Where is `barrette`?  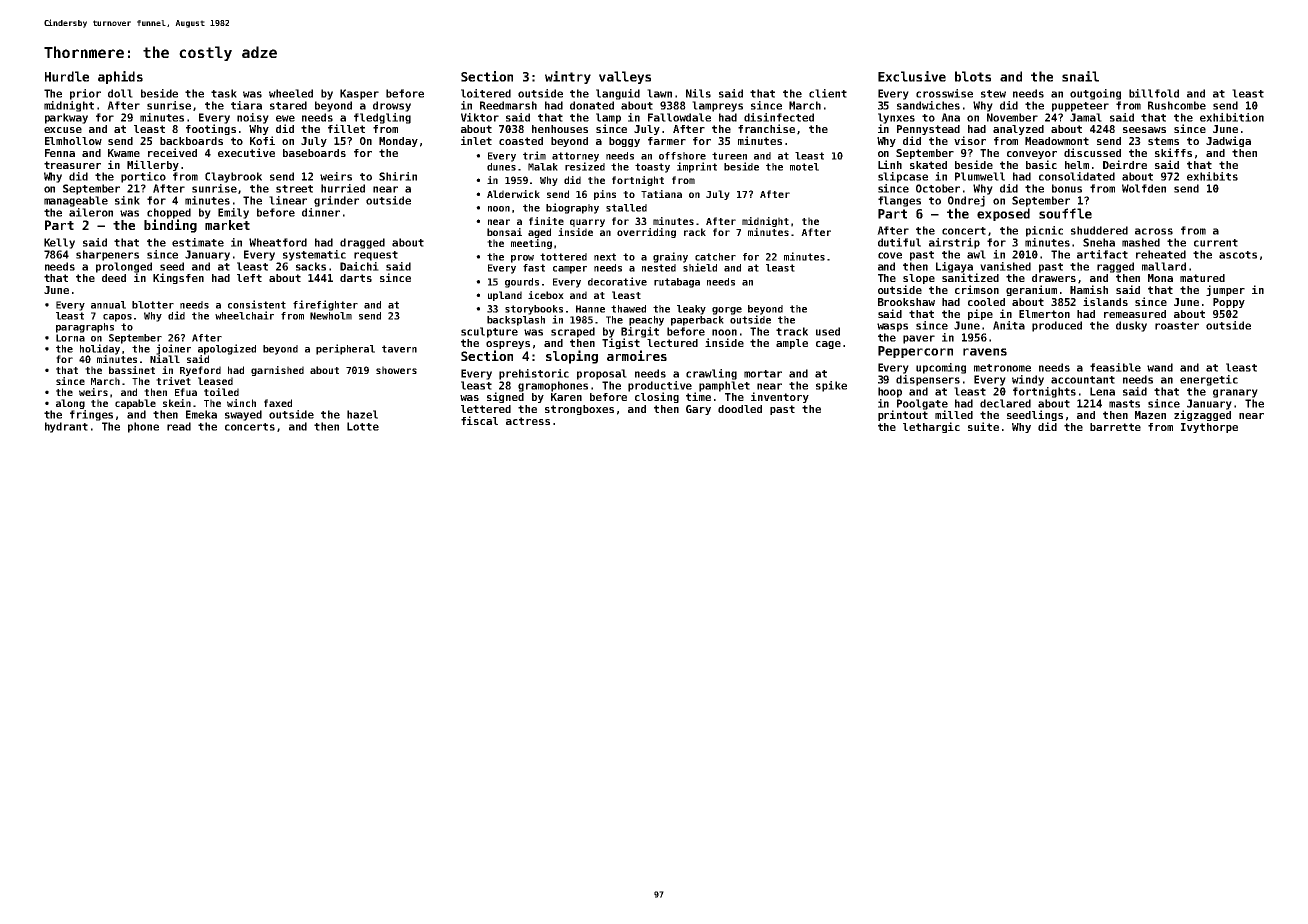 barrette is located at coordinates (1115, 427).
